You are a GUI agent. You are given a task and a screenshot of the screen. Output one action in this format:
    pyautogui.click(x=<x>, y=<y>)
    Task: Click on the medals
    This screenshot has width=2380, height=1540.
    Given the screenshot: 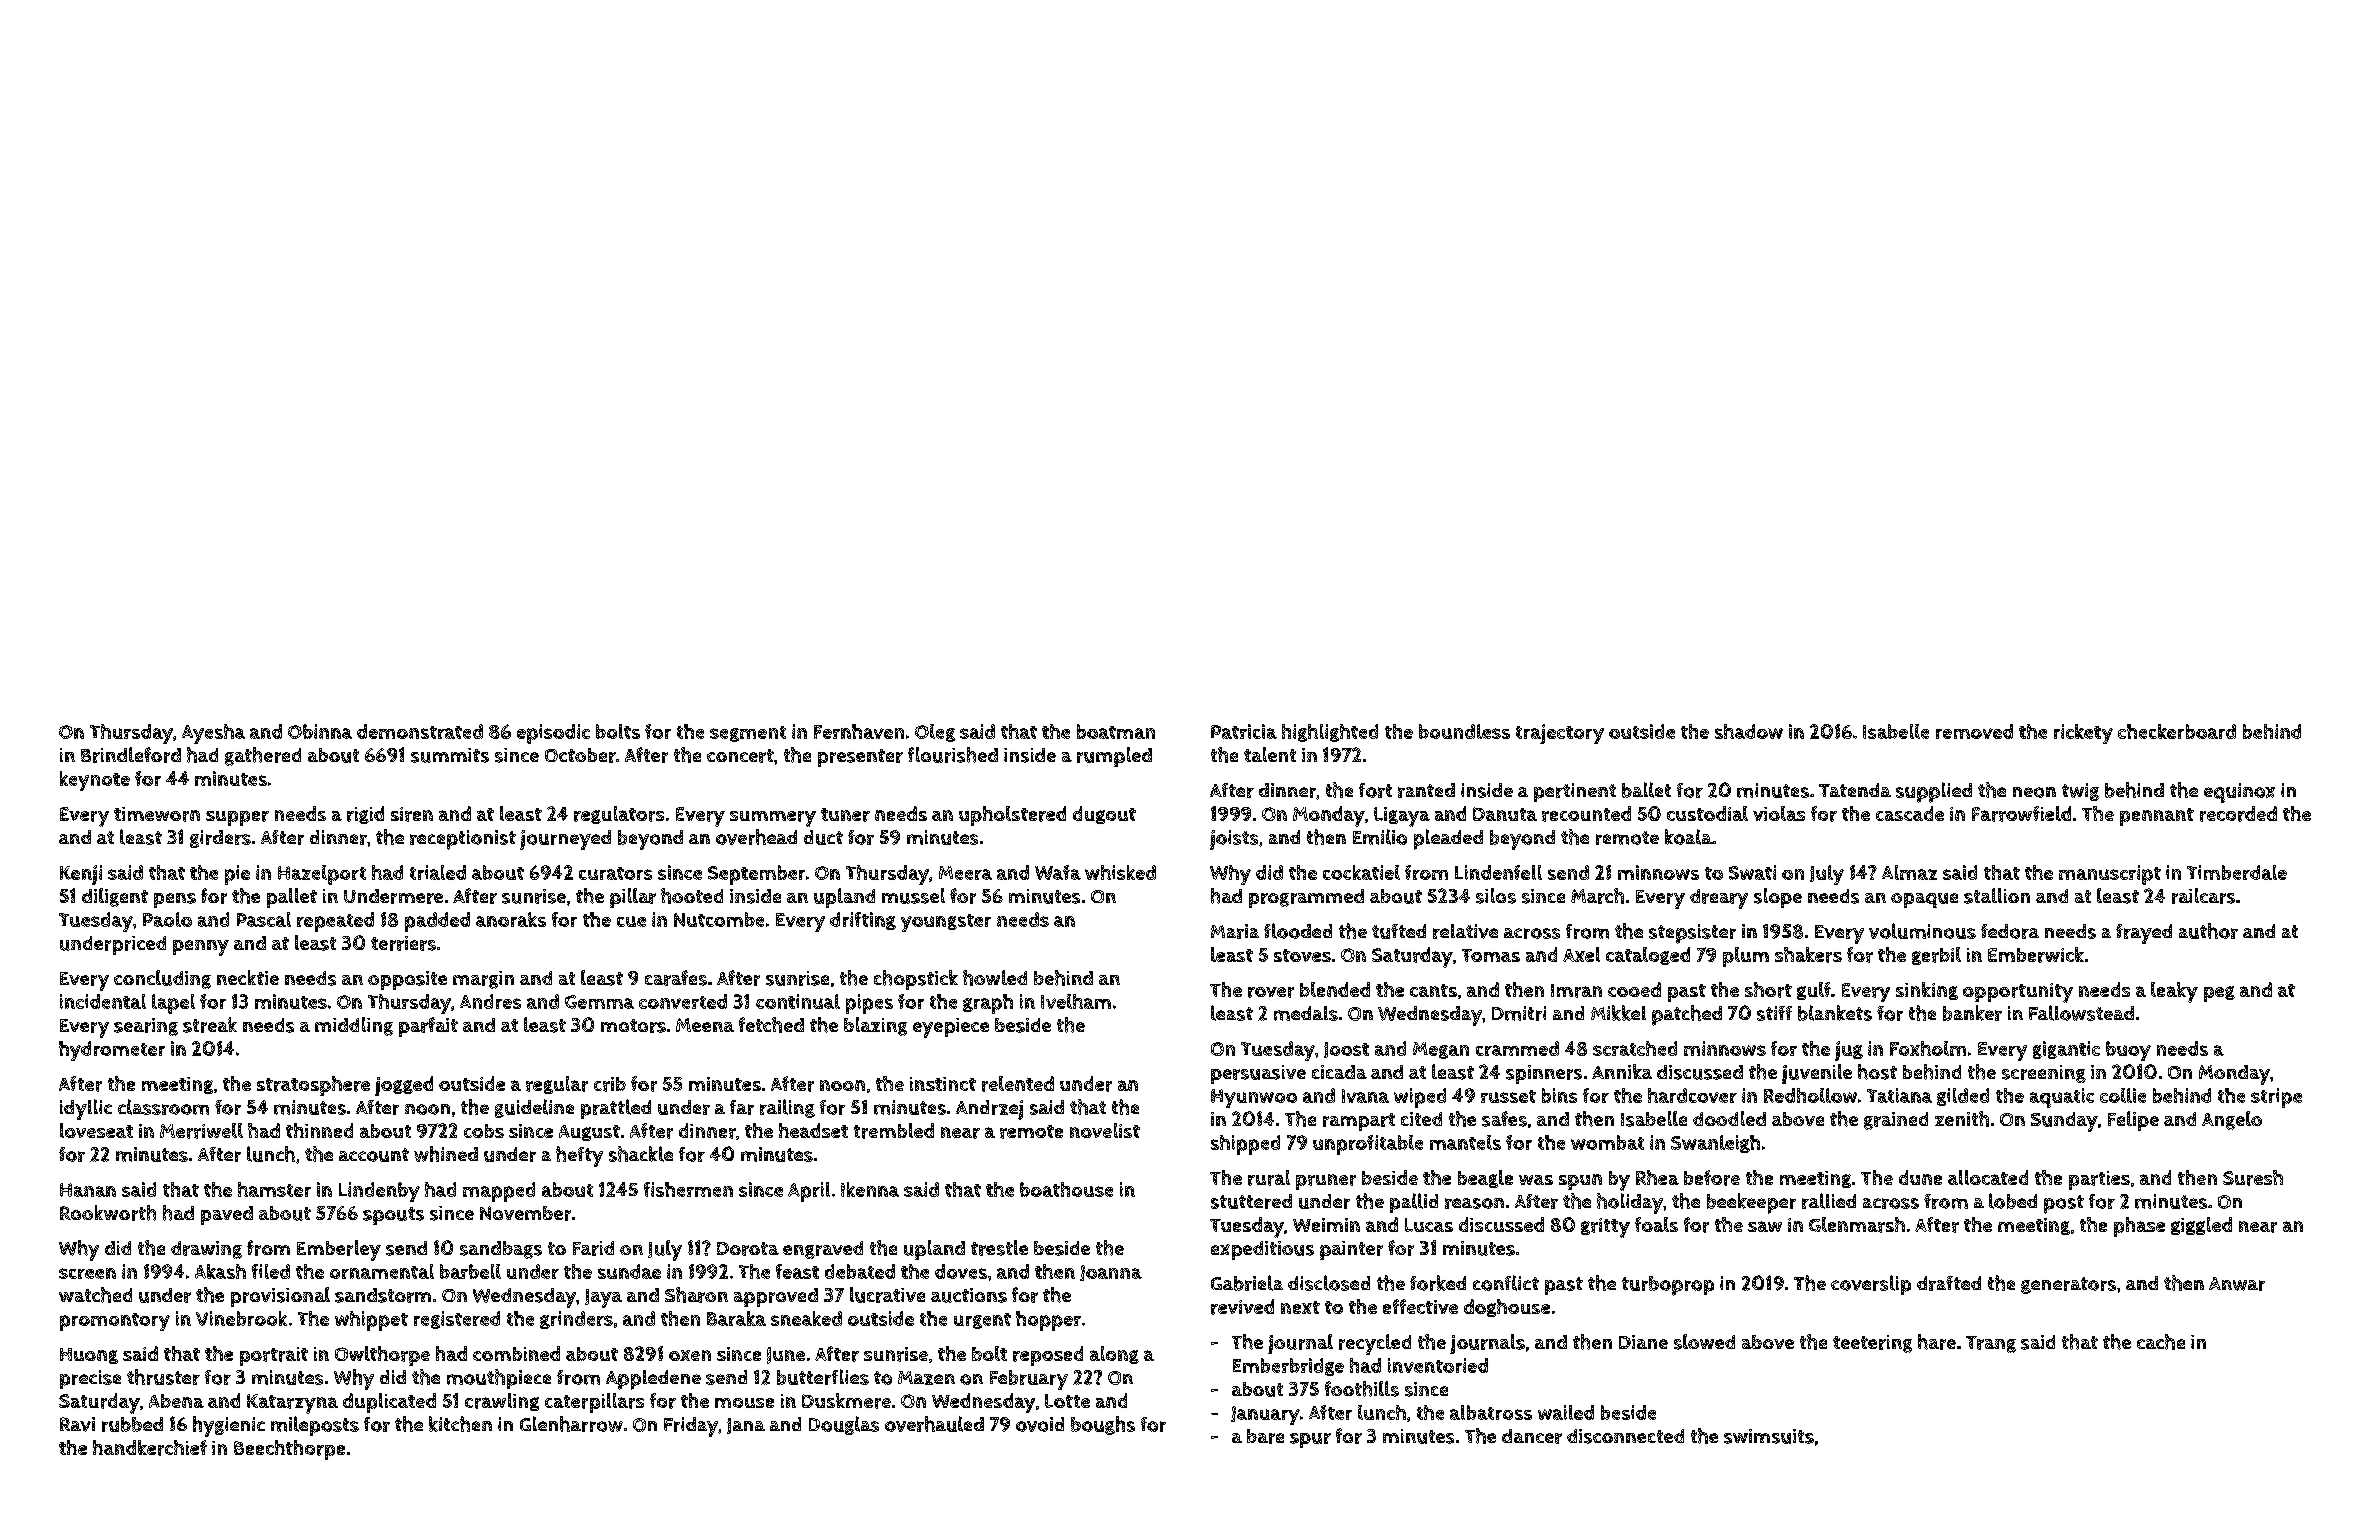 What is the action you would take?
    pyautogui.click(x=1306, y=1013)
